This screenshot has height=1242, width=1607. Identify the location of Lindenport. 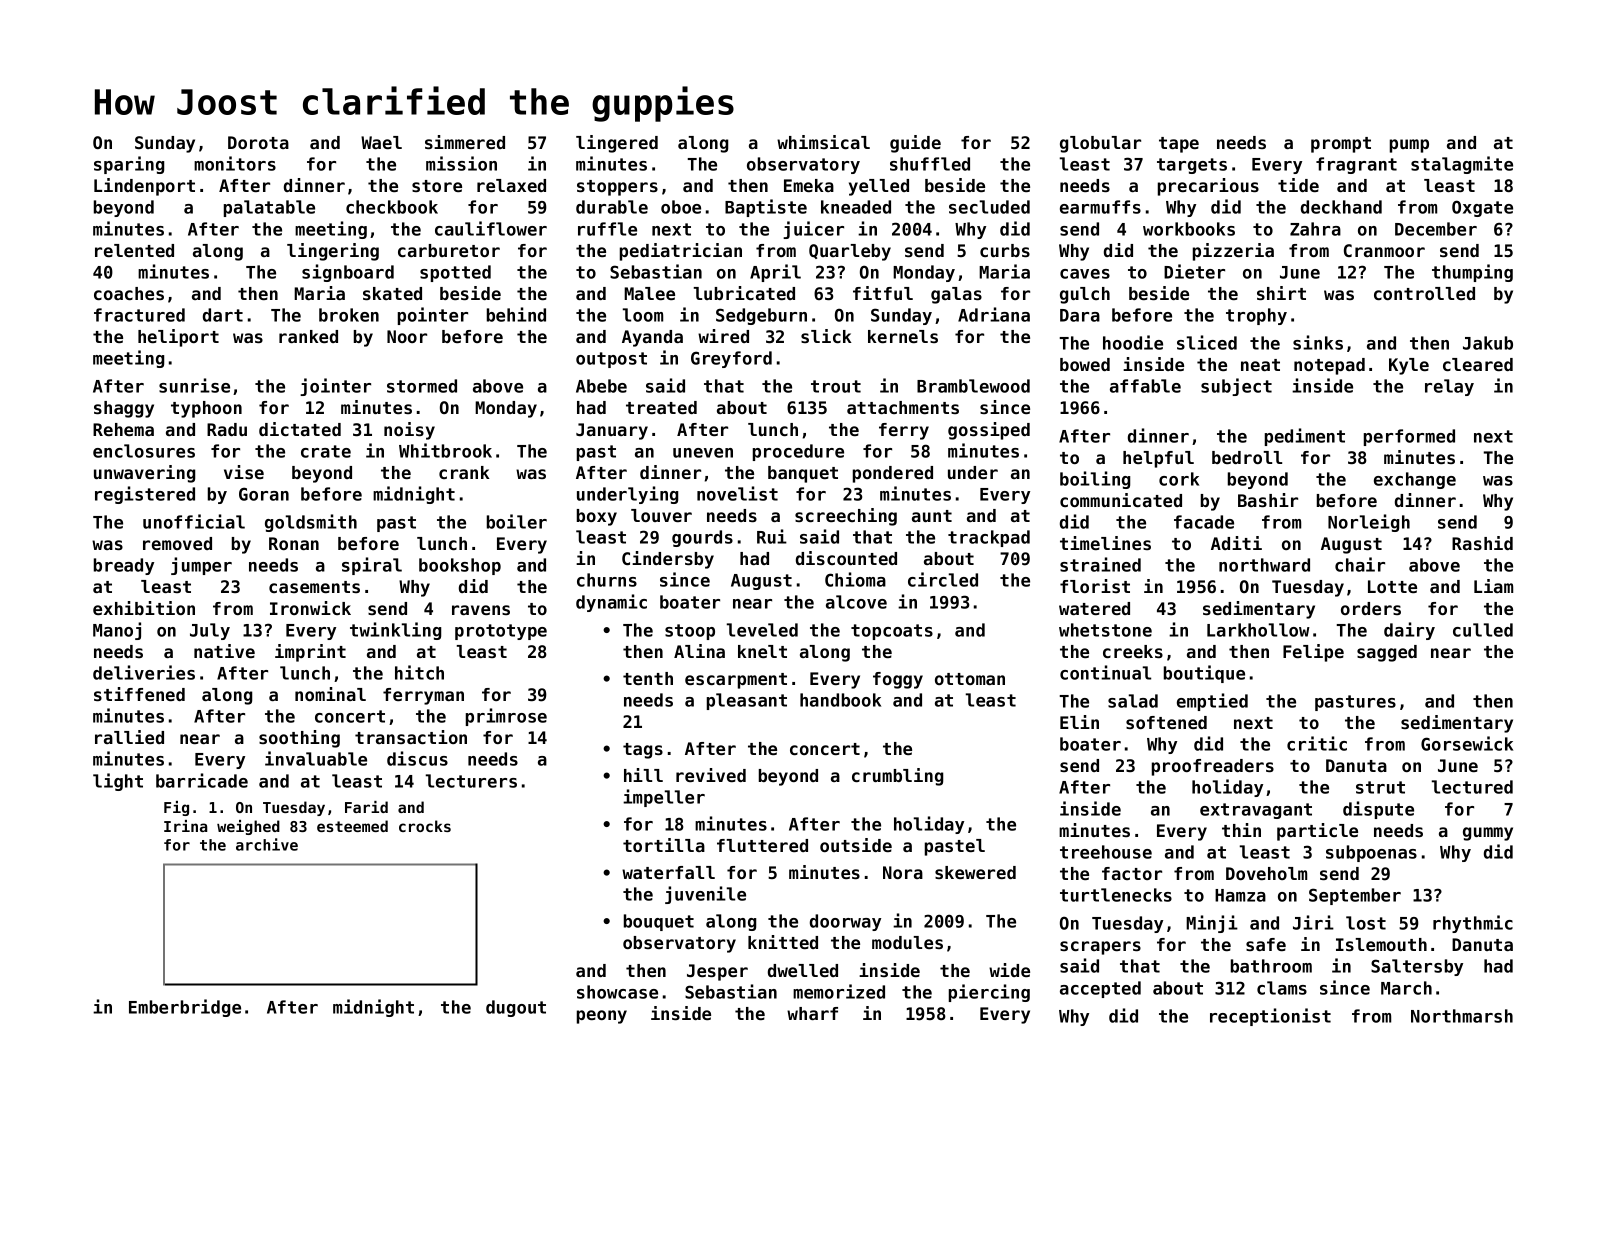
(144, 187).
